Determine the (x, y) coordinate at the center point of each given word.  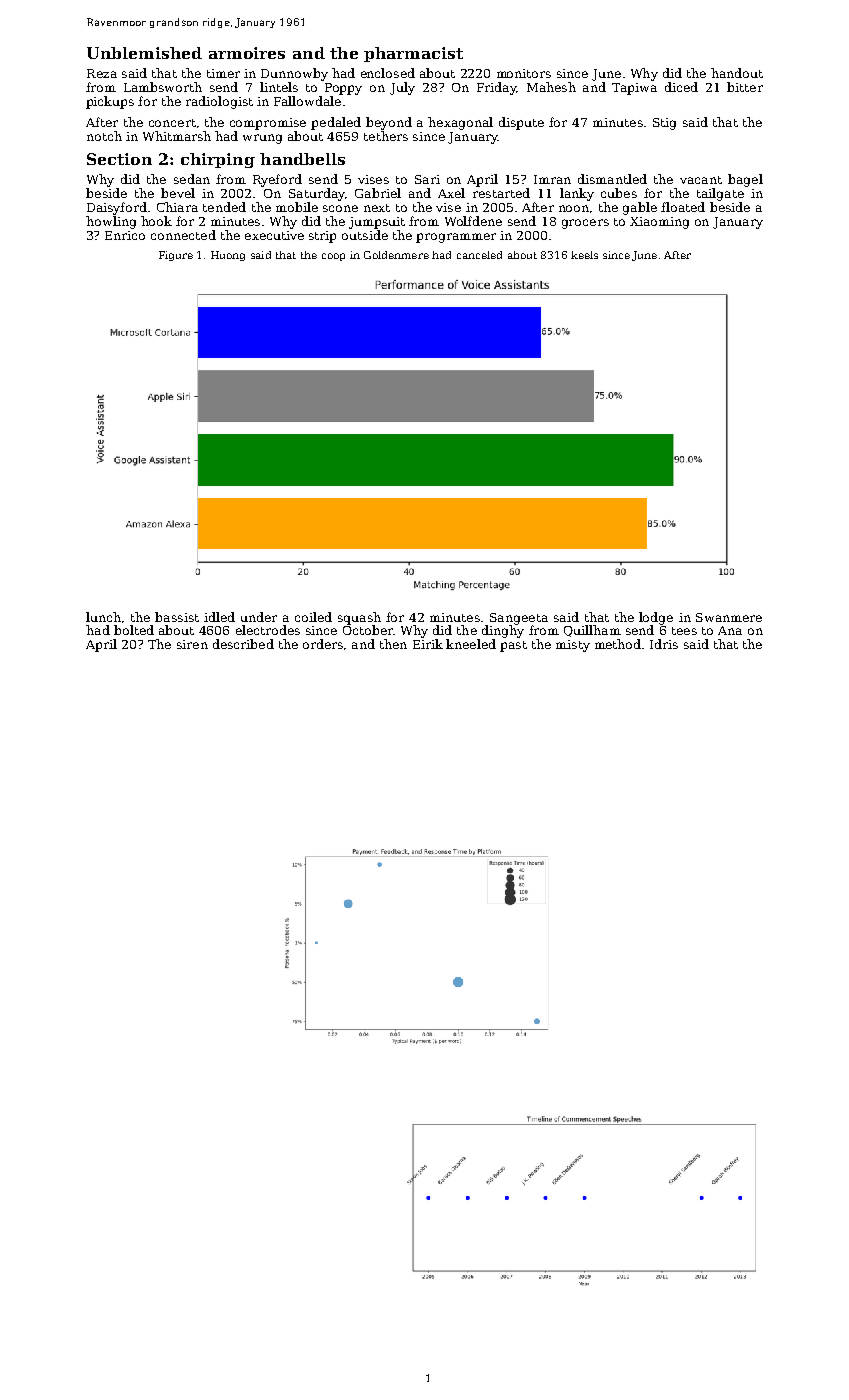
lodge (656, 618)
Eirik (428, 644)
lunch (103, 617)
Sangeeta (519, 619)
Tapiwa (634, 89)
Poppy (343, 89)
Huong (228, 256)
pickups (110, 102)
